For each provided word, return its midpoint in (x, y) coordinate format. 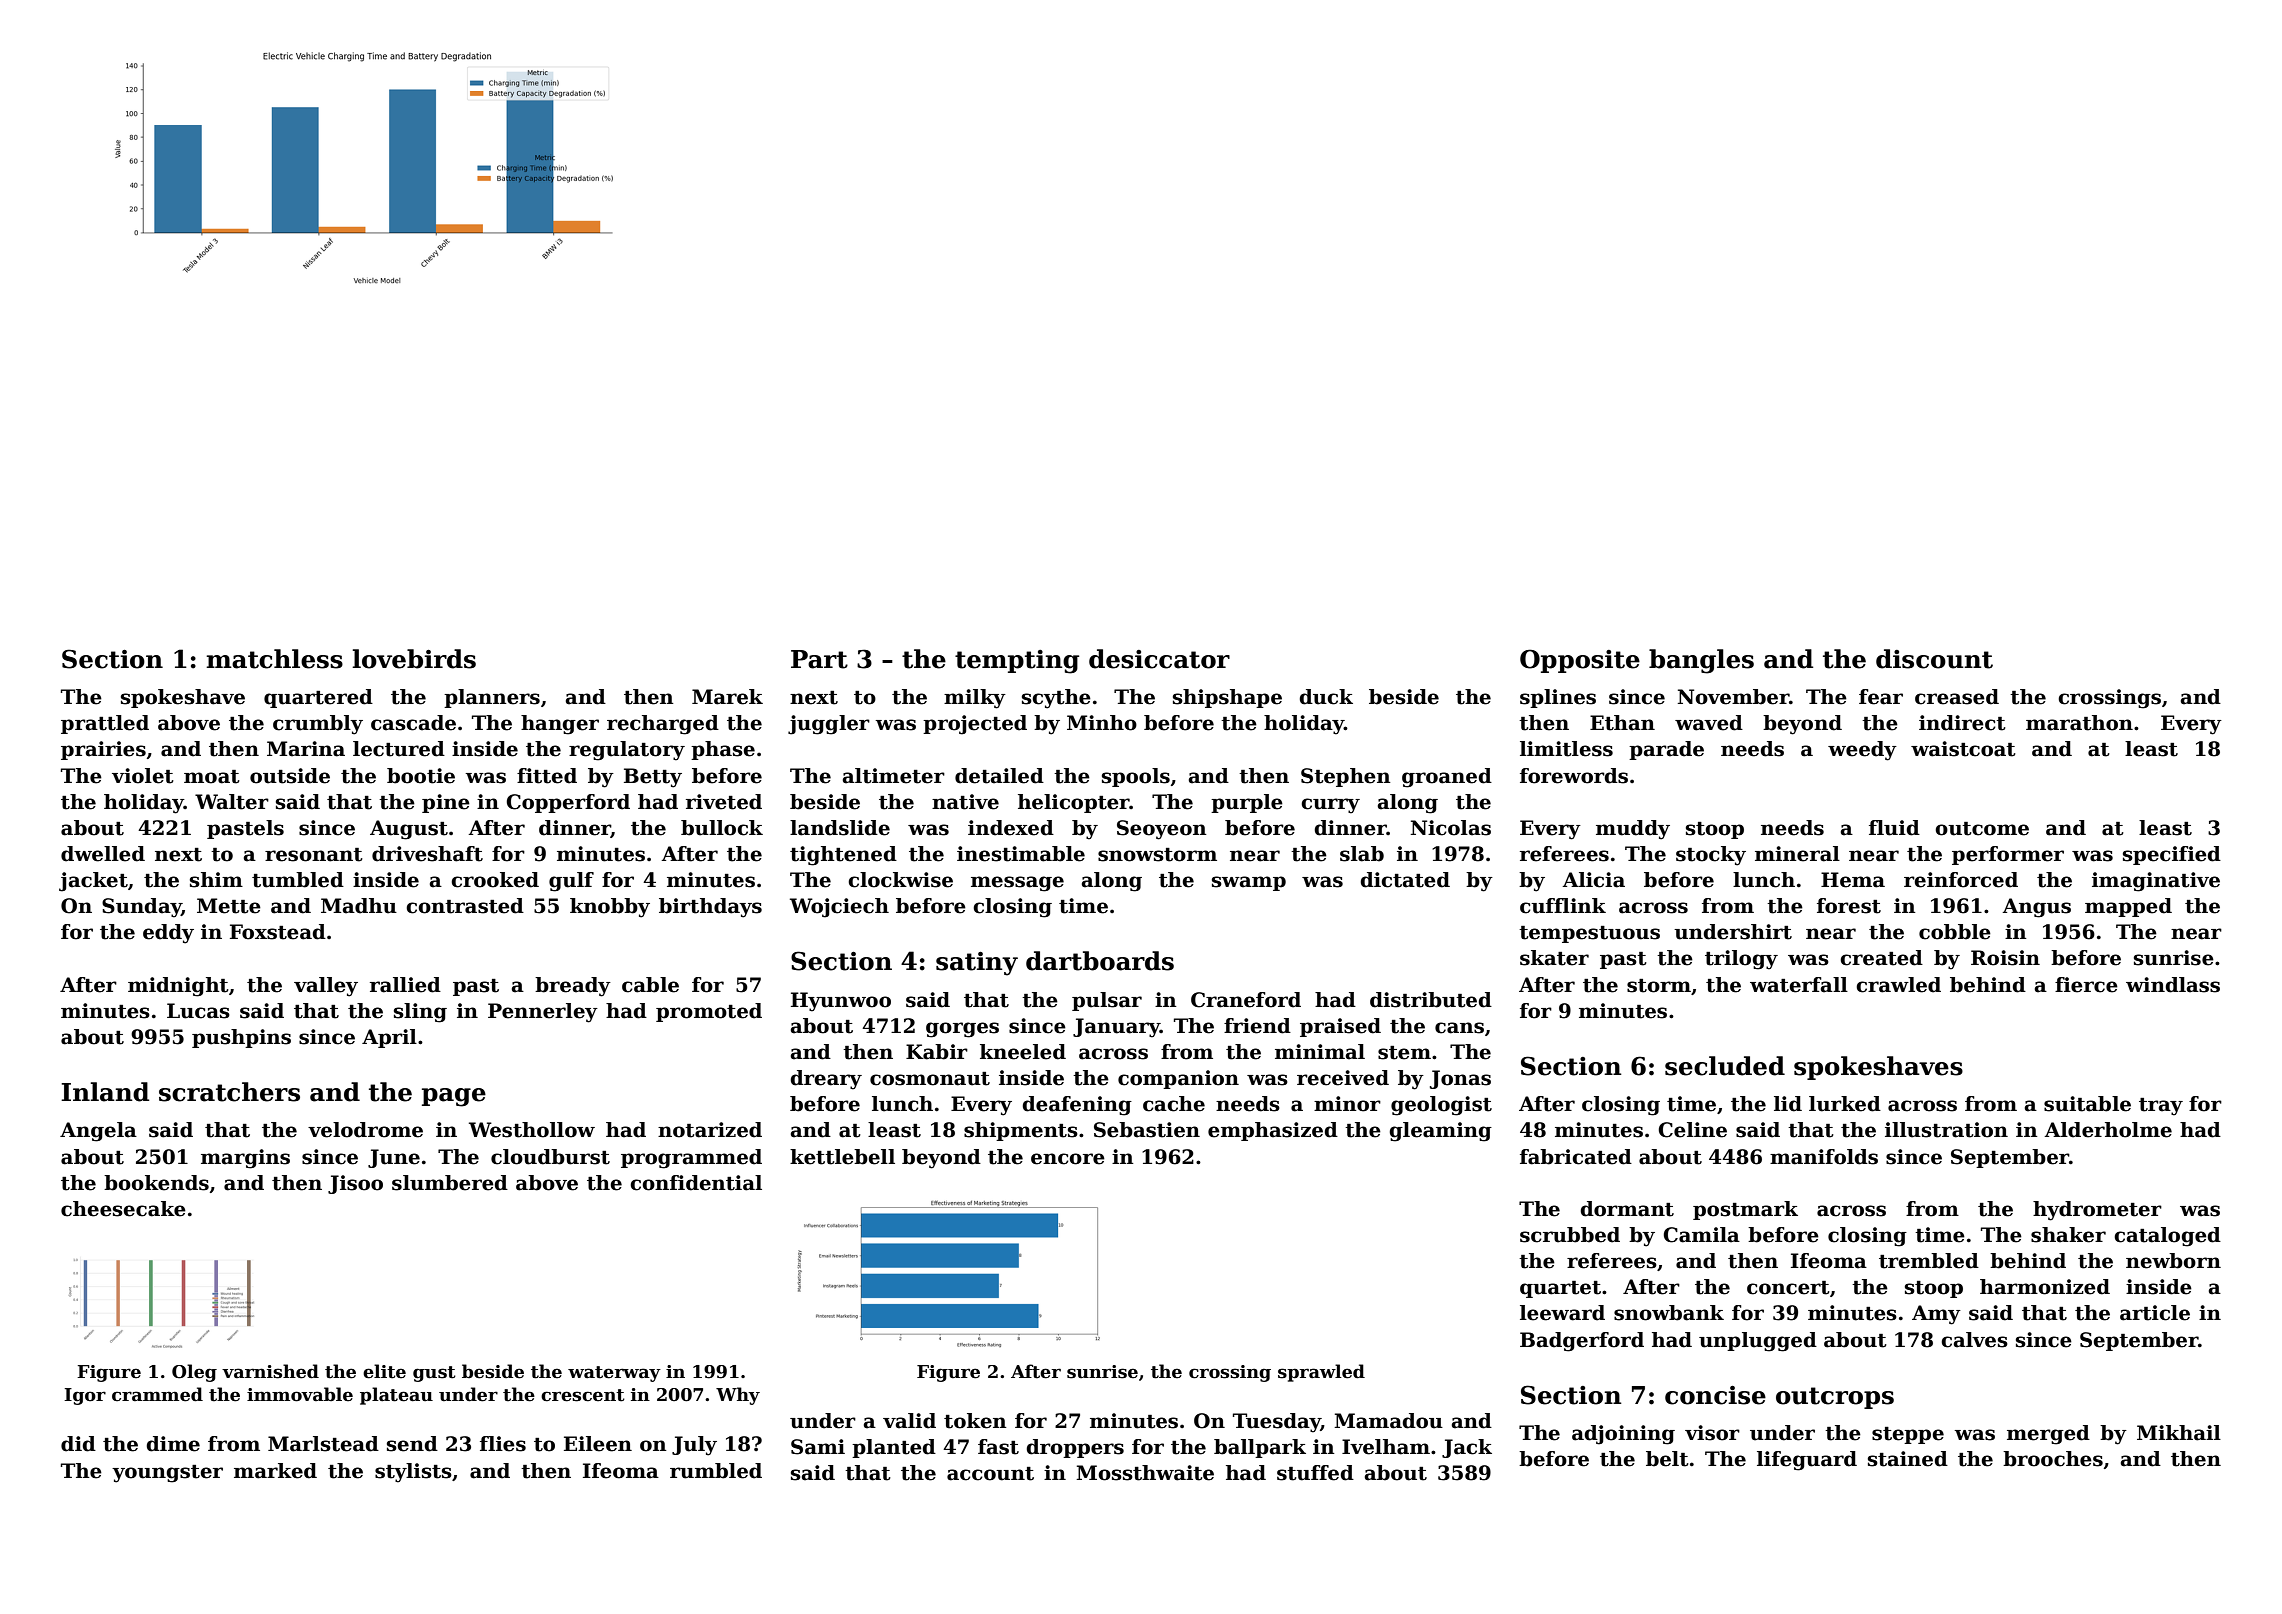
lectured (399, 749)
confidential (696, 1183)
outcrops (1835, 1398)
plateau (396, 1396)
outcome (1982, 829)
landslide (840, 828)
